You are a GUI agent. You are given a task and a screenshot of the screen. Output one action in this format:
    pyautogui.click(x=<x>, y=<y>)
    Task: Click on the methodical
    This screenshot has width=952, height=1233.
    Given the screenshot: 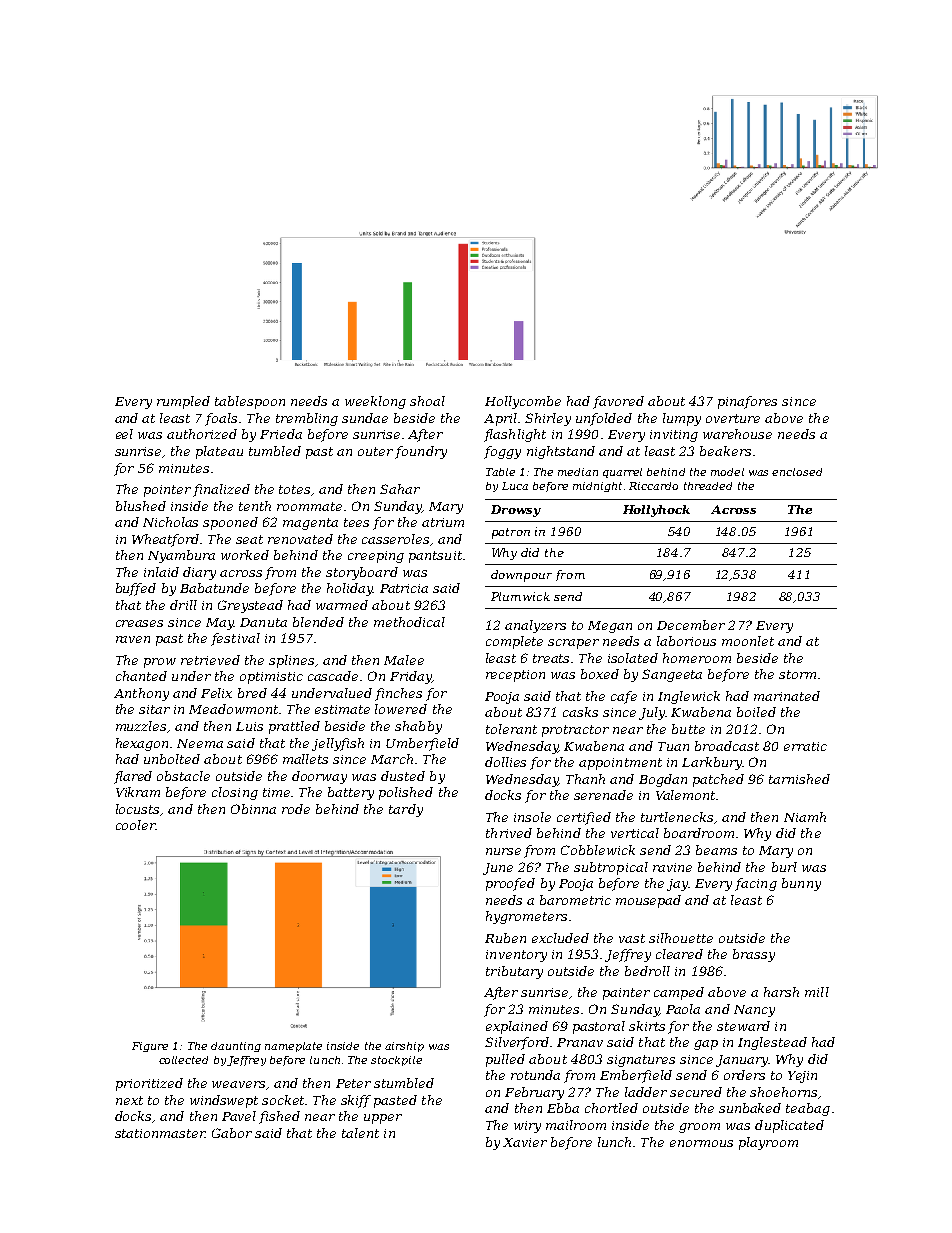 What is the action you would take?
    pyautogui.click(x=409, y=622)
